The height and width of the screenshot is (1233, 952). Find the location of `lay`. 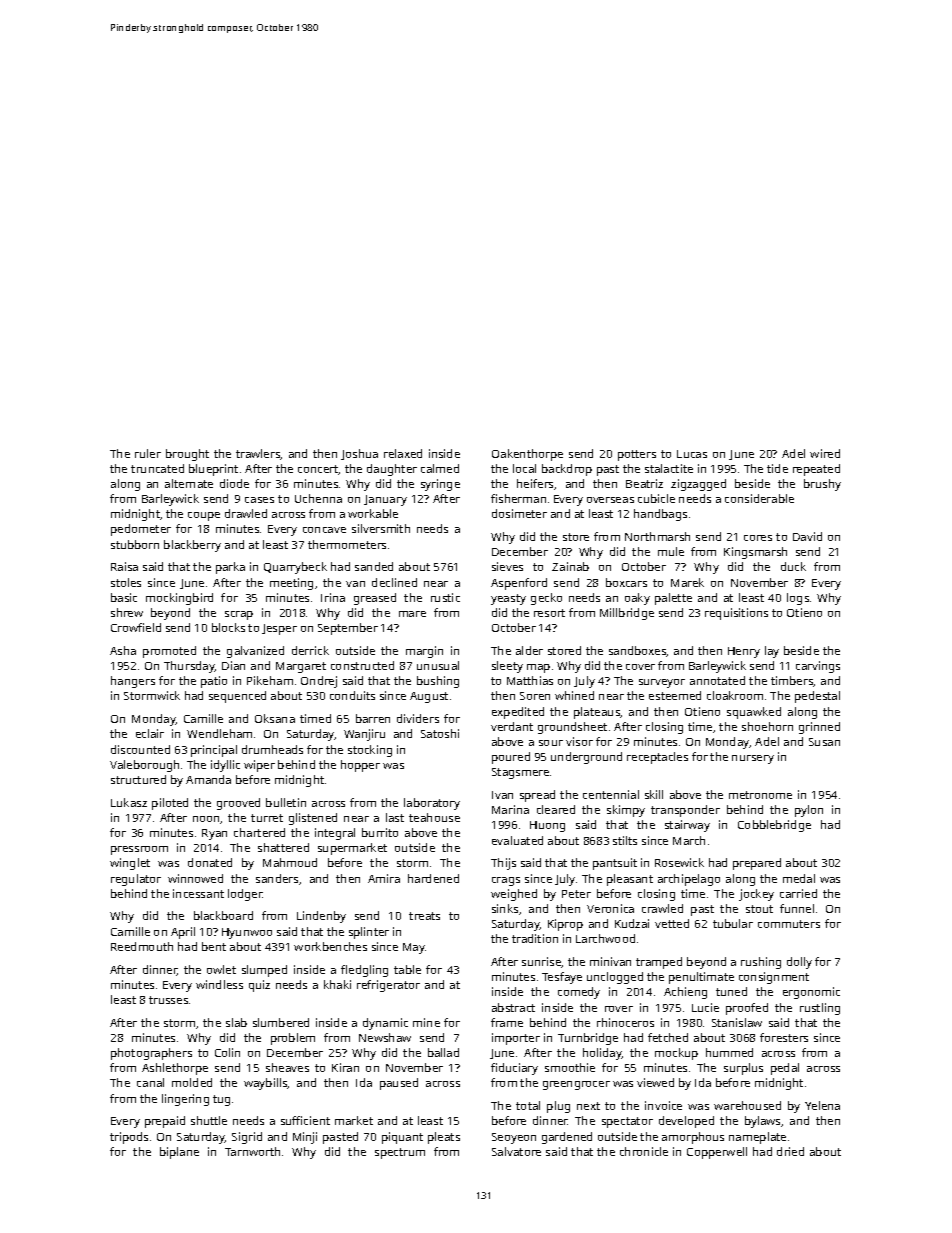

lay is located at coordinates (772, 652).
